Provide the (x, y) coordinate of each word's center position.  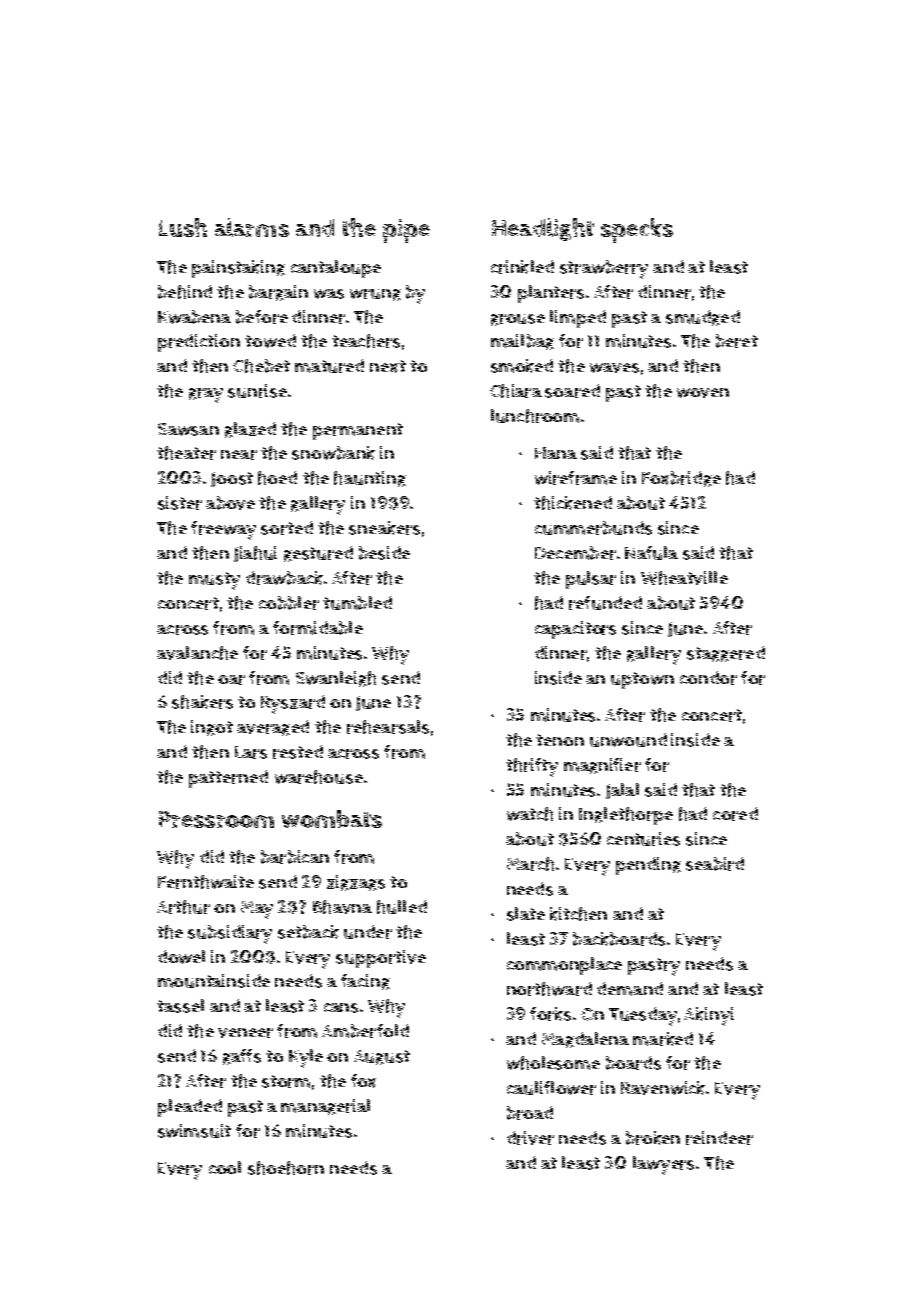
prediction (199, 343)
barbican (295, 857)
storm (286, 1081)
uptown (642, 680)
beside (384, 553)
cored (735, 814)
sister (180, 503)
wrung (375, 295)
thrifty (532, 767)
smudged (703, 318)
